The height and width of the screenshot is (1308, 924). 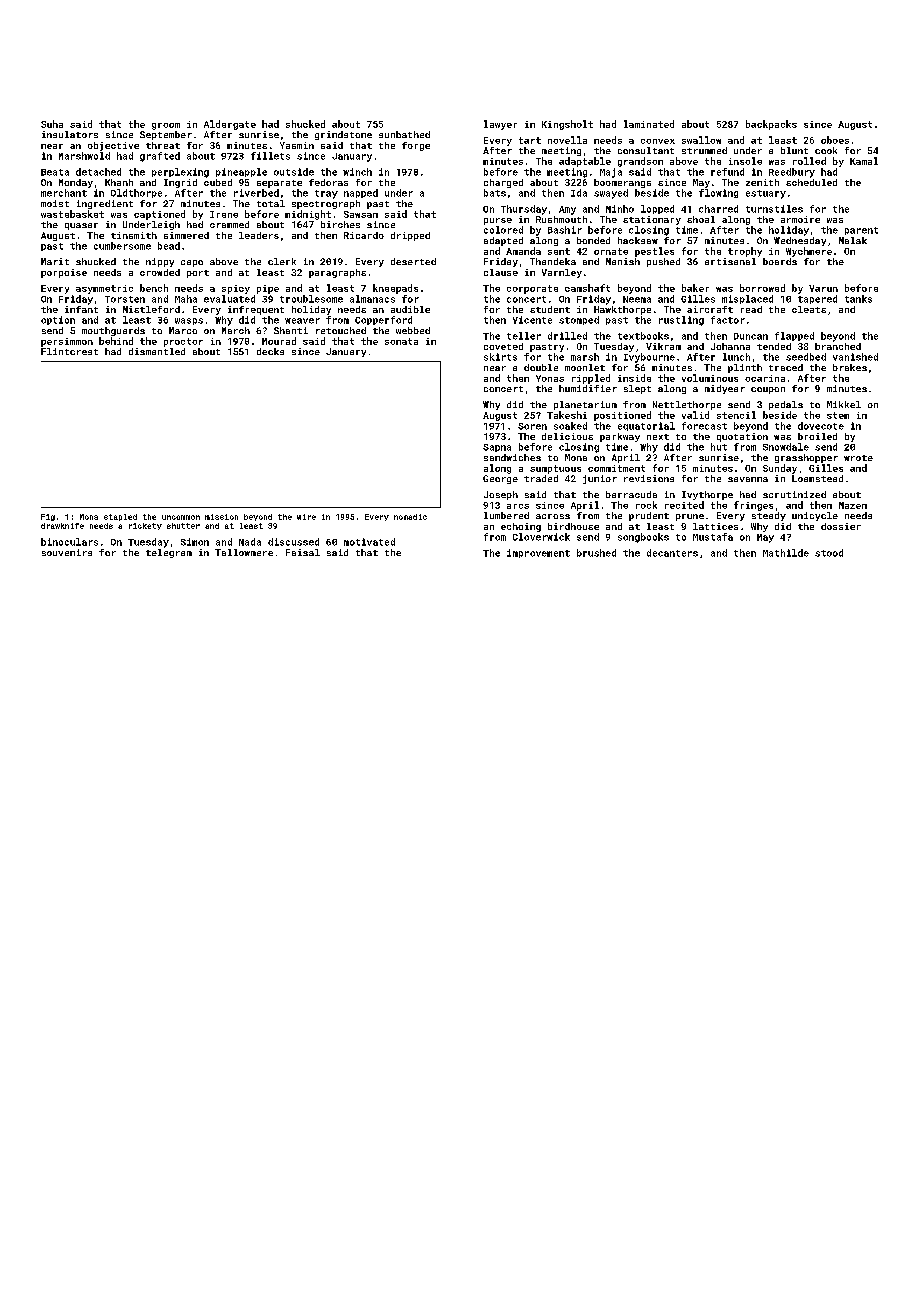 I want to click on wire, so click(x=306, y=517).
